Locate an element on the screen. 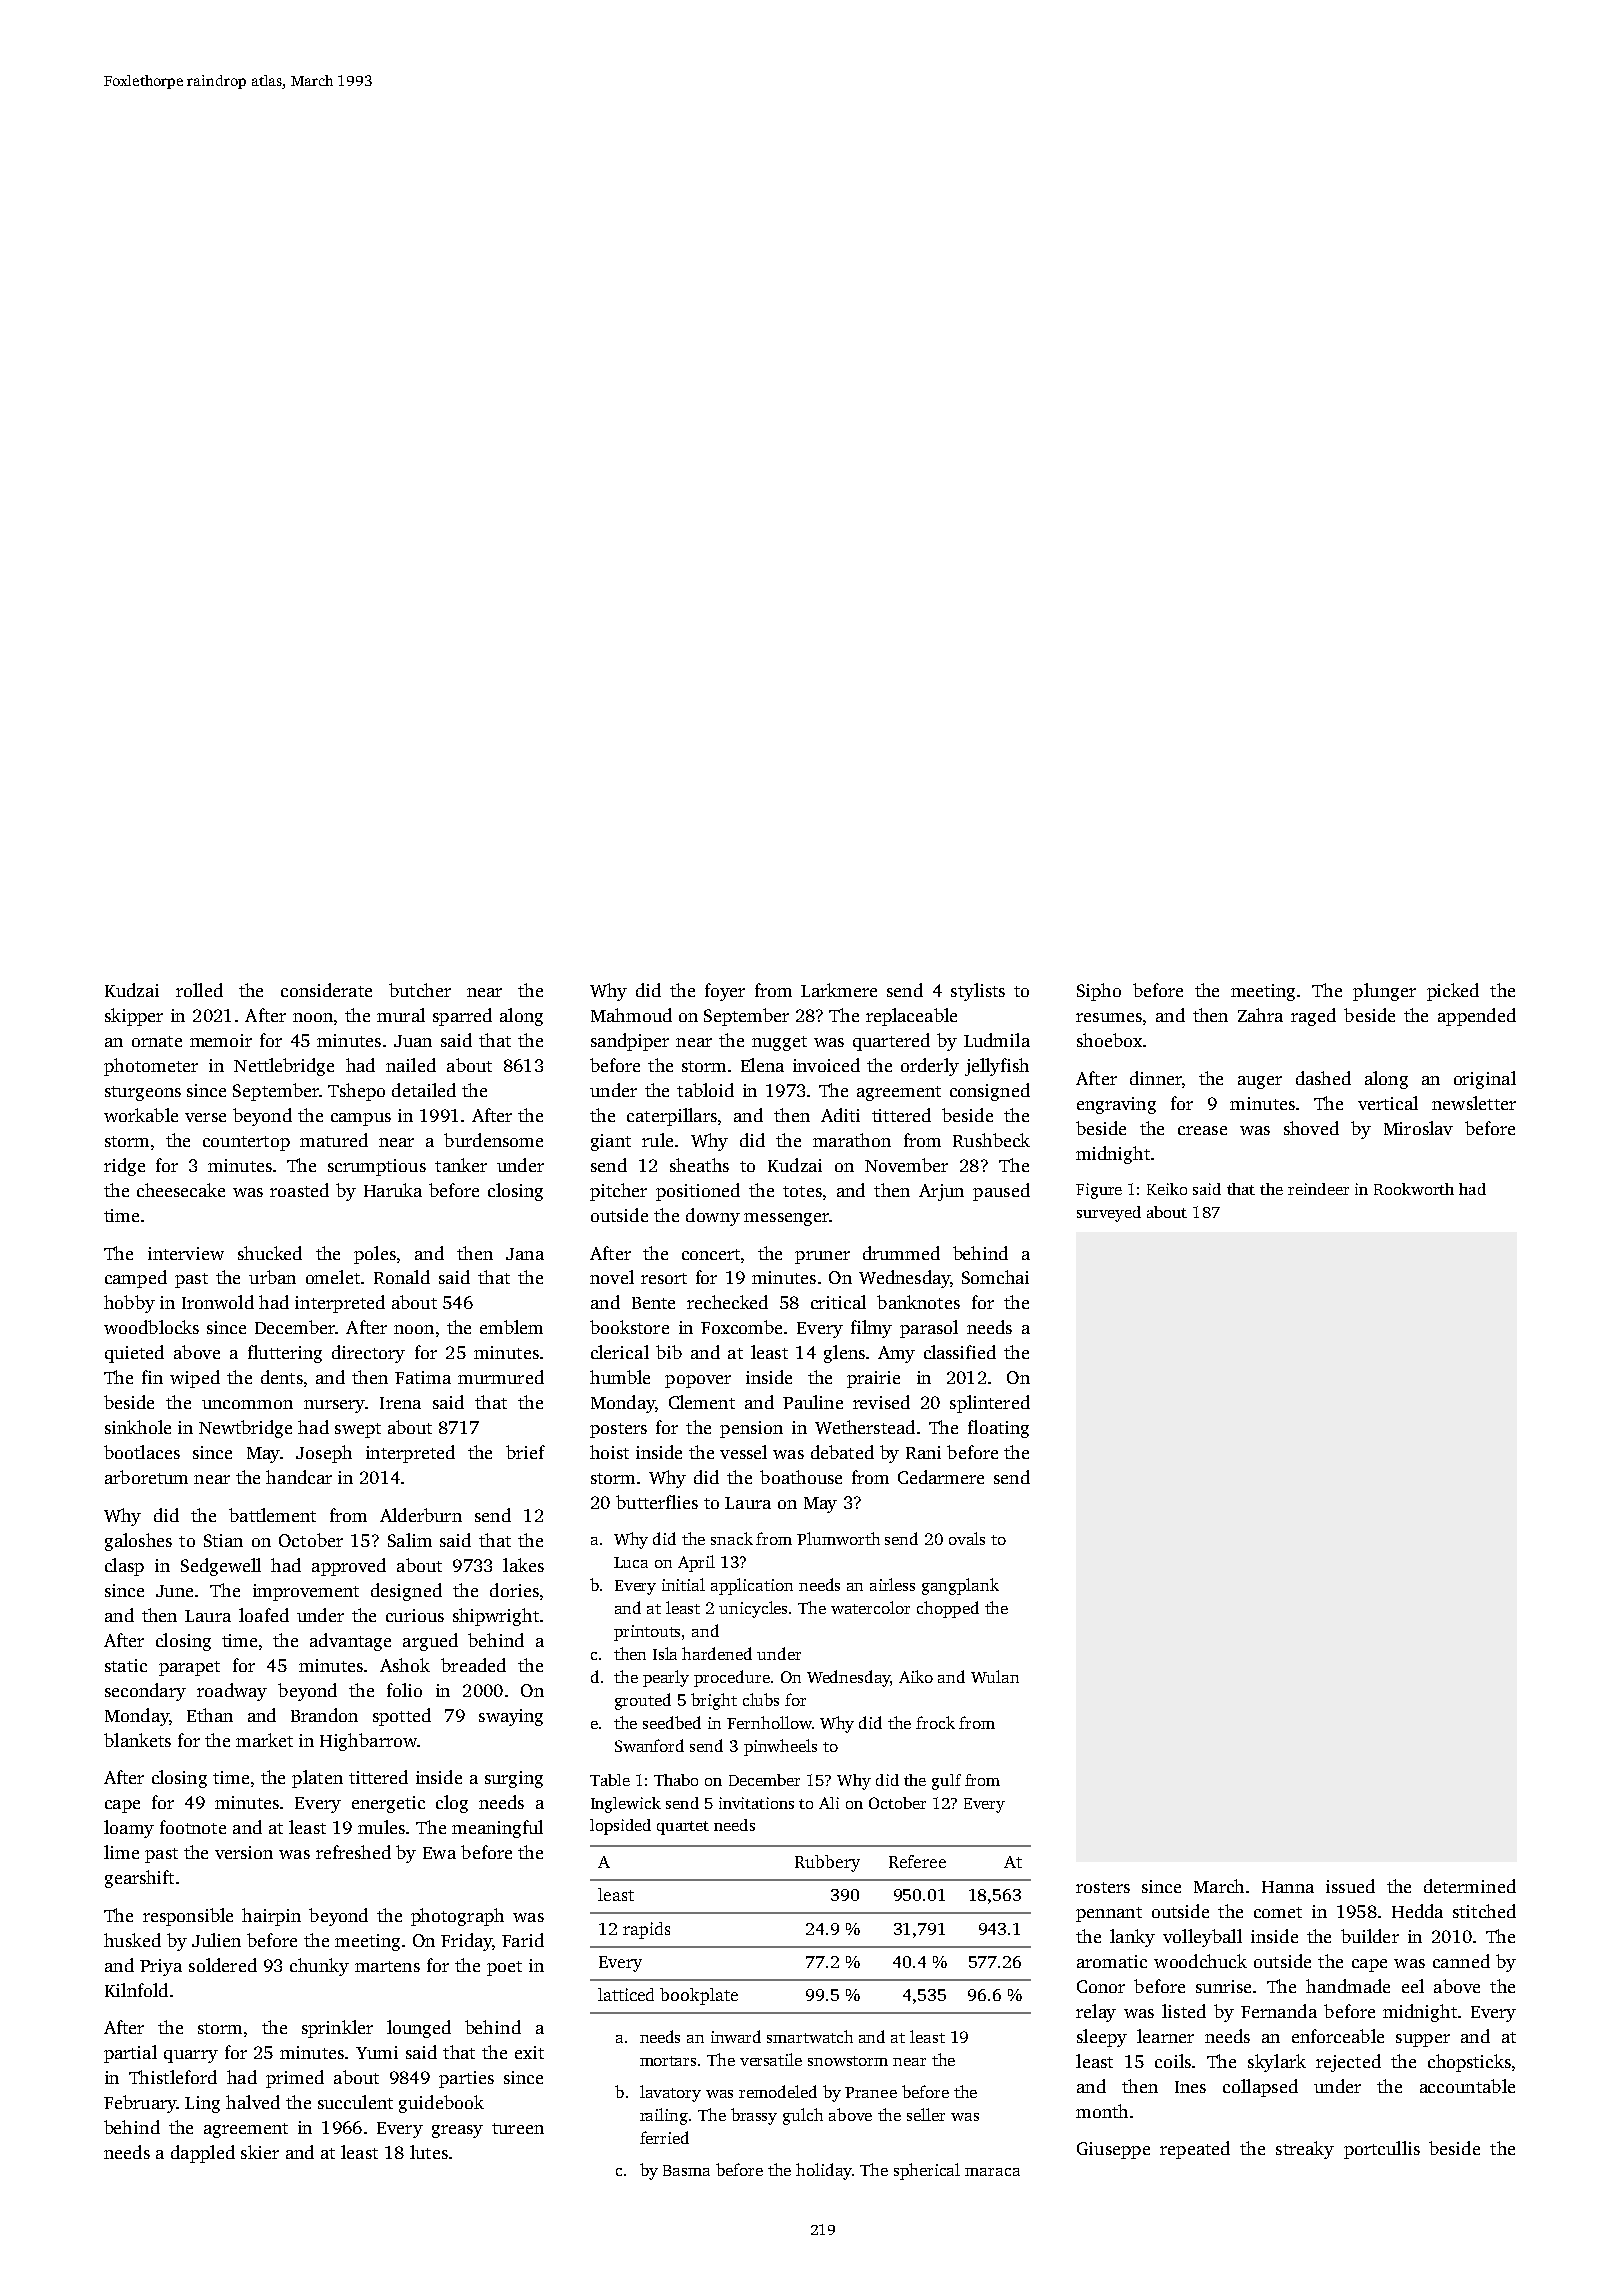 Image resolution: width=1620 pixels, height=2292 pixels. hairpin is located at coordinates (271, 1917).
